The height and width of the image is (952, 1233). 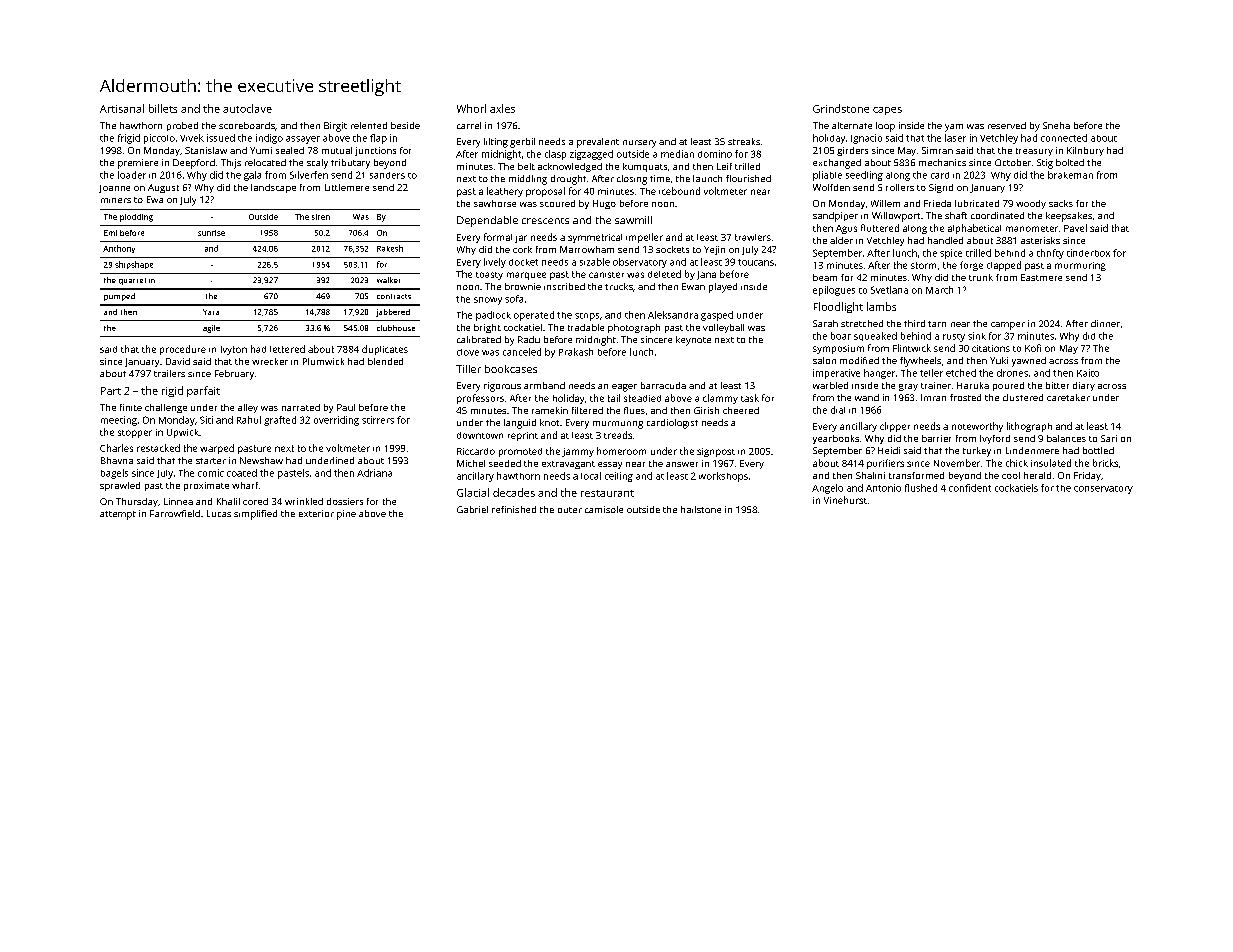 I want to click on piccolo, so click(x=159, y=139).
